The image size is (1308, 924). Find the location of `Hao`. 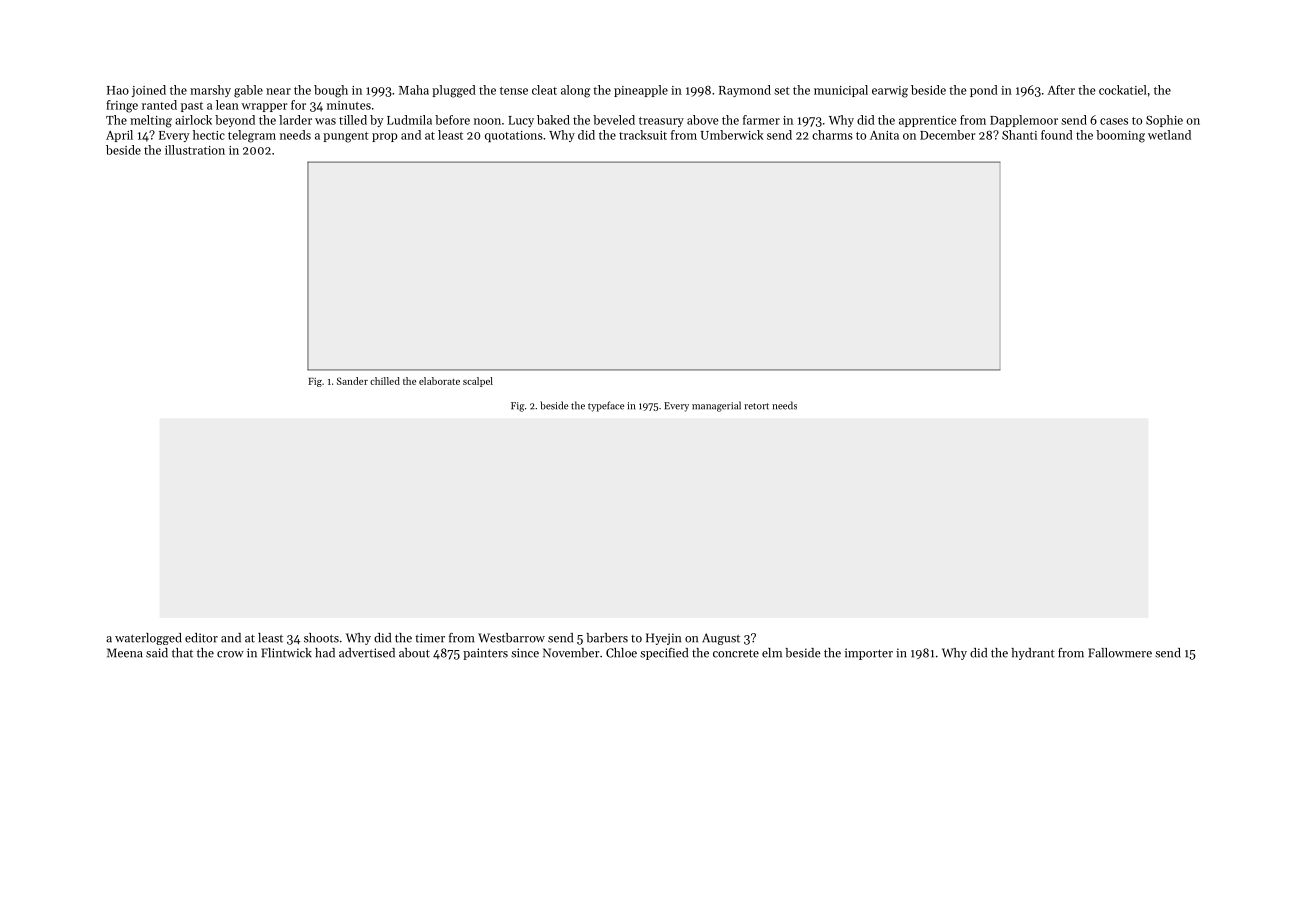

Hao is located at coordinates (118, 90).
